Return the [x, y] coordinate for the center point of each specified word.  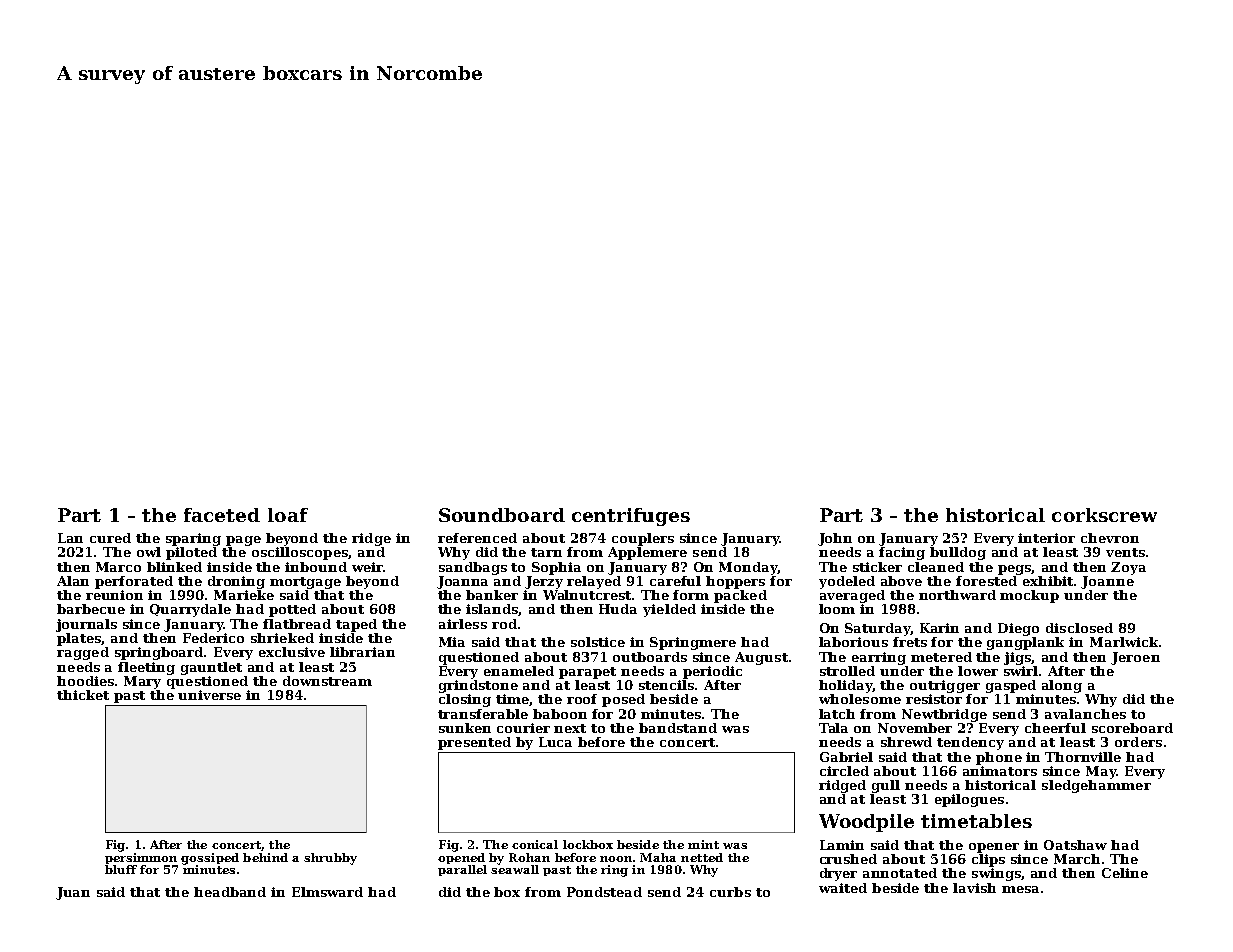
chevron [1110, 538]
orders [1138, 742]
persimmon [141, 858]
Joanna [462, 582]
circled [844, 771]
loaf [288, 515]
